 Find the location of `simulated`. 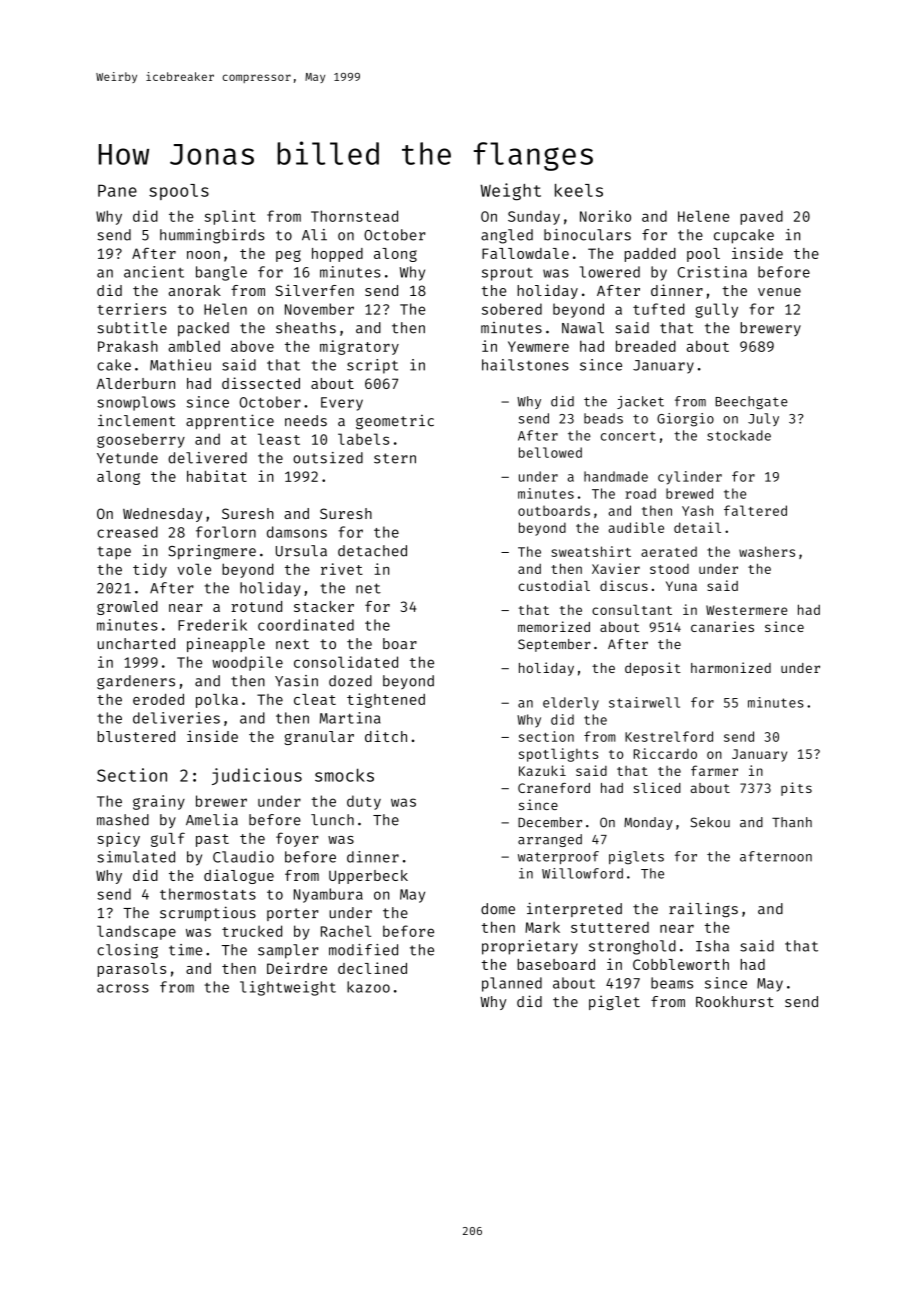

simulated is located at coordinates (136, 857).
